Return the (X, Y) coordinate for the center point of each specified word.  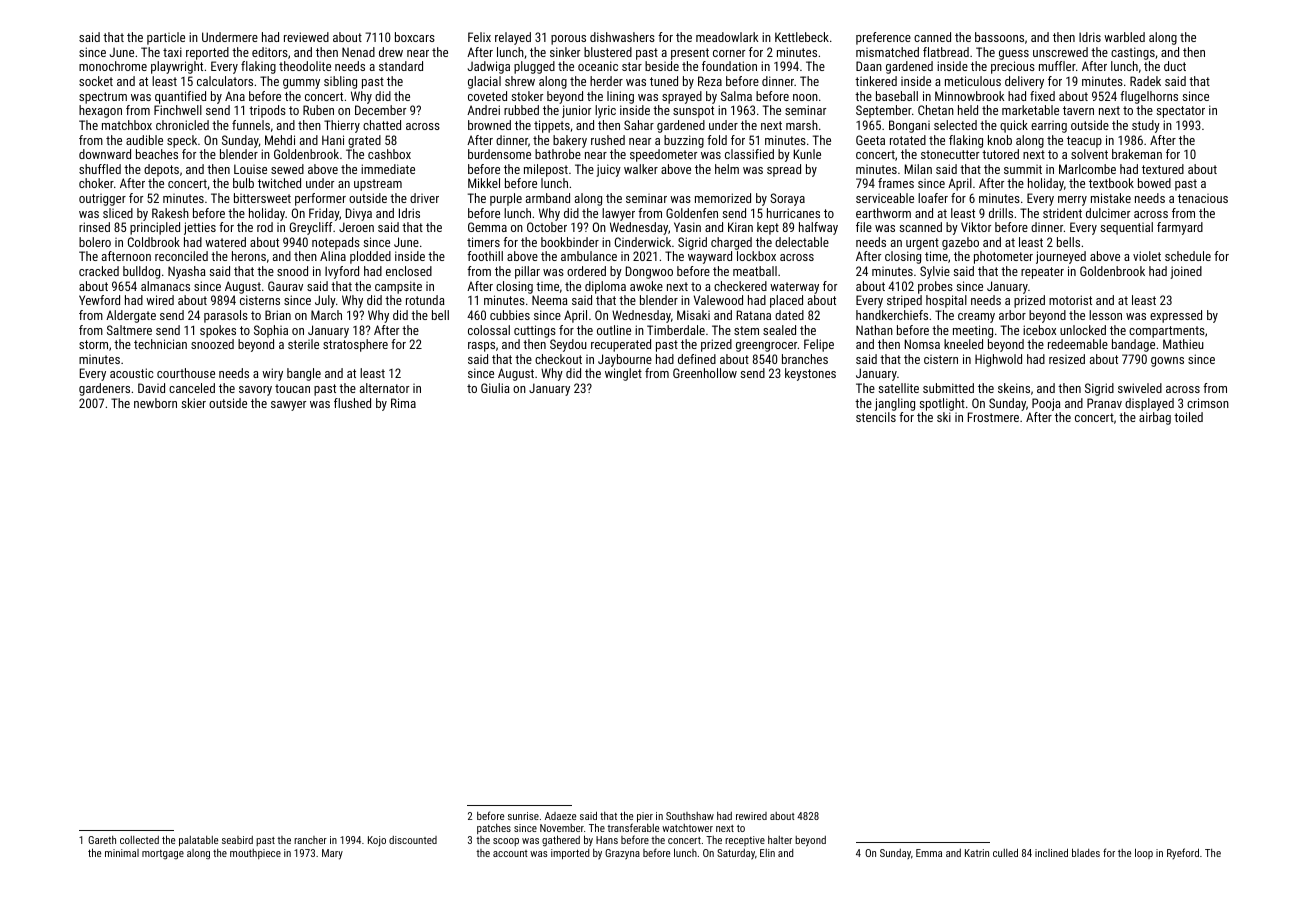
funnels (251, 125)
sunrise (523, 816)
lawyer (618, 214)
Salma (736, 96)
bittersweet (262, 198)
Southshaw (690, 816)
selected (955, 125)
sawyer (288, 406)
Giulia (495, 388)
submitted (948, 388)
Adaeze (560, 816)
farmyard (1180, 228)
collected (139, 840)
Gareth (102, 840)
